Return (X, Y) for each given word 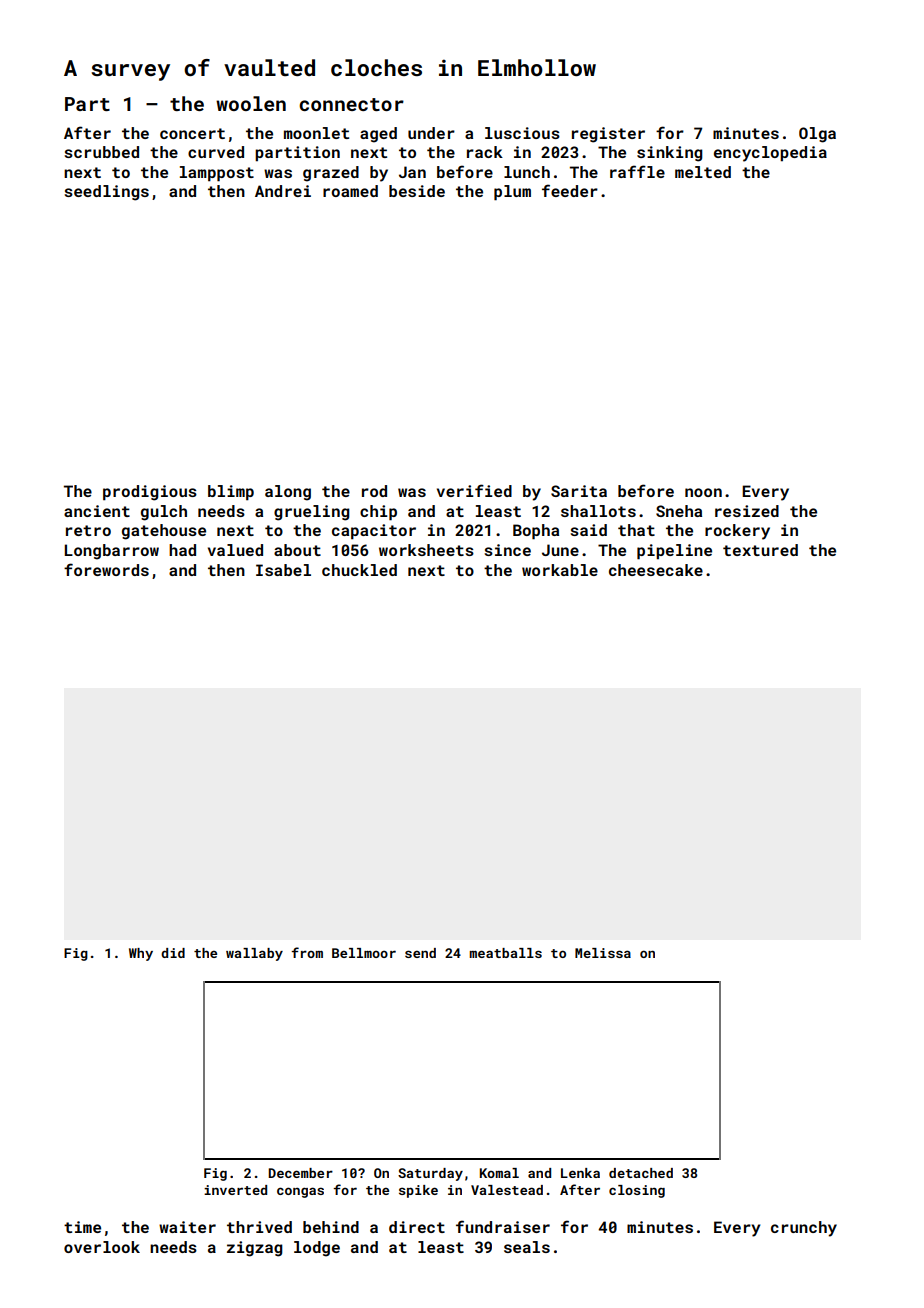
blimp (231, 493)
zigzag (255, 1249)
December (300, 1173)
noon (703, 492)
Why (141, 954)
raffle (637, 171)
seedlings (106, 193)
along (288, 493)
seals (527, 1247)
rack (485, 152)
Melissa (603, 953)
